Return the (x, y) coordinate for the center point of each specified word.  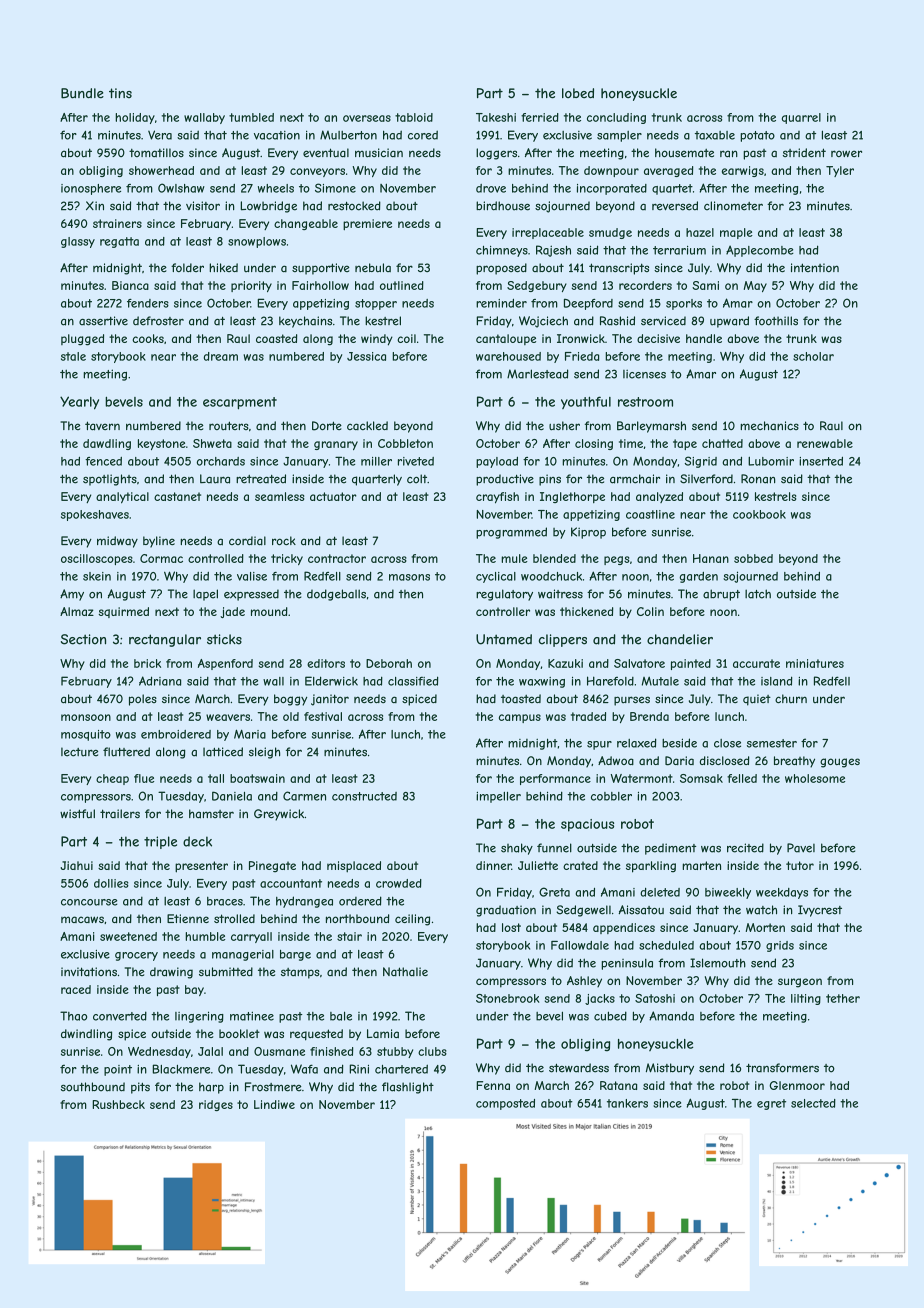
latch (758, 594)
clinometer (733, 206)
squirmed (123, 612)
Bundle (82, 93)
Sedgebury (537, 286)
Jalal (210, 1051)
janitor (330, 700)
